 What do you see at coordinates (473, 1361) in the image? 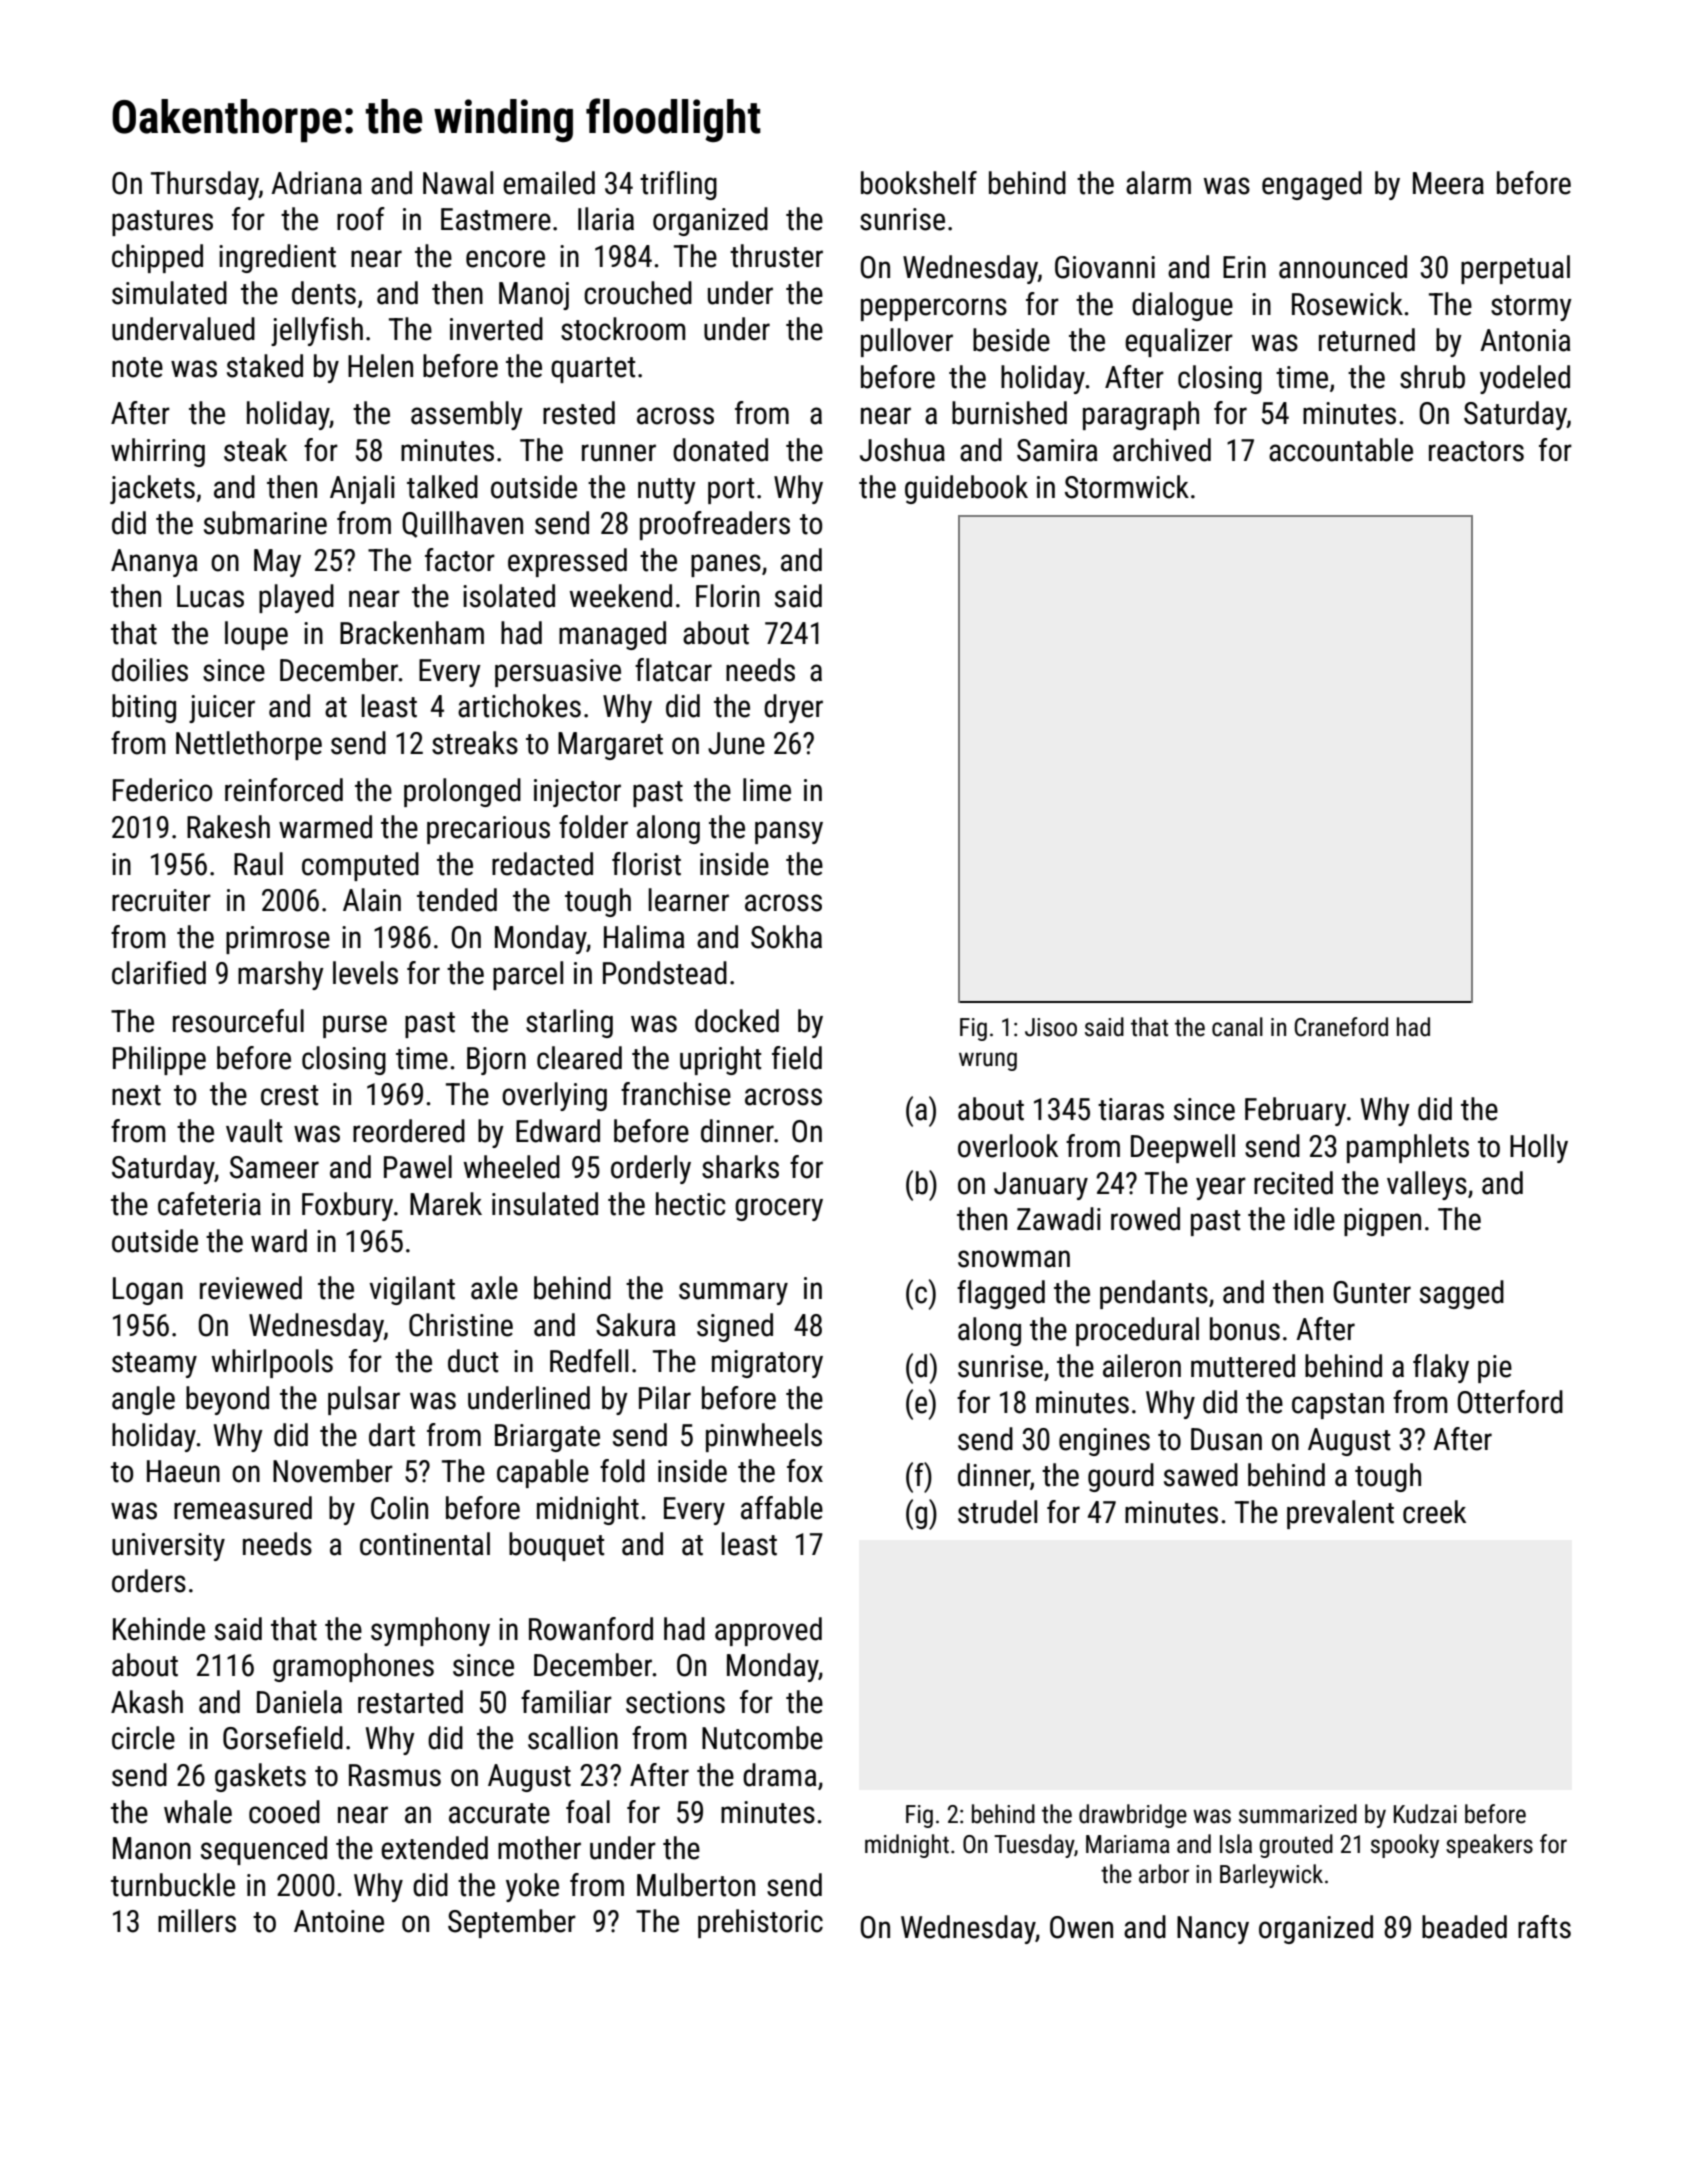
I see `duct` at bounding box center [473, 1361].
